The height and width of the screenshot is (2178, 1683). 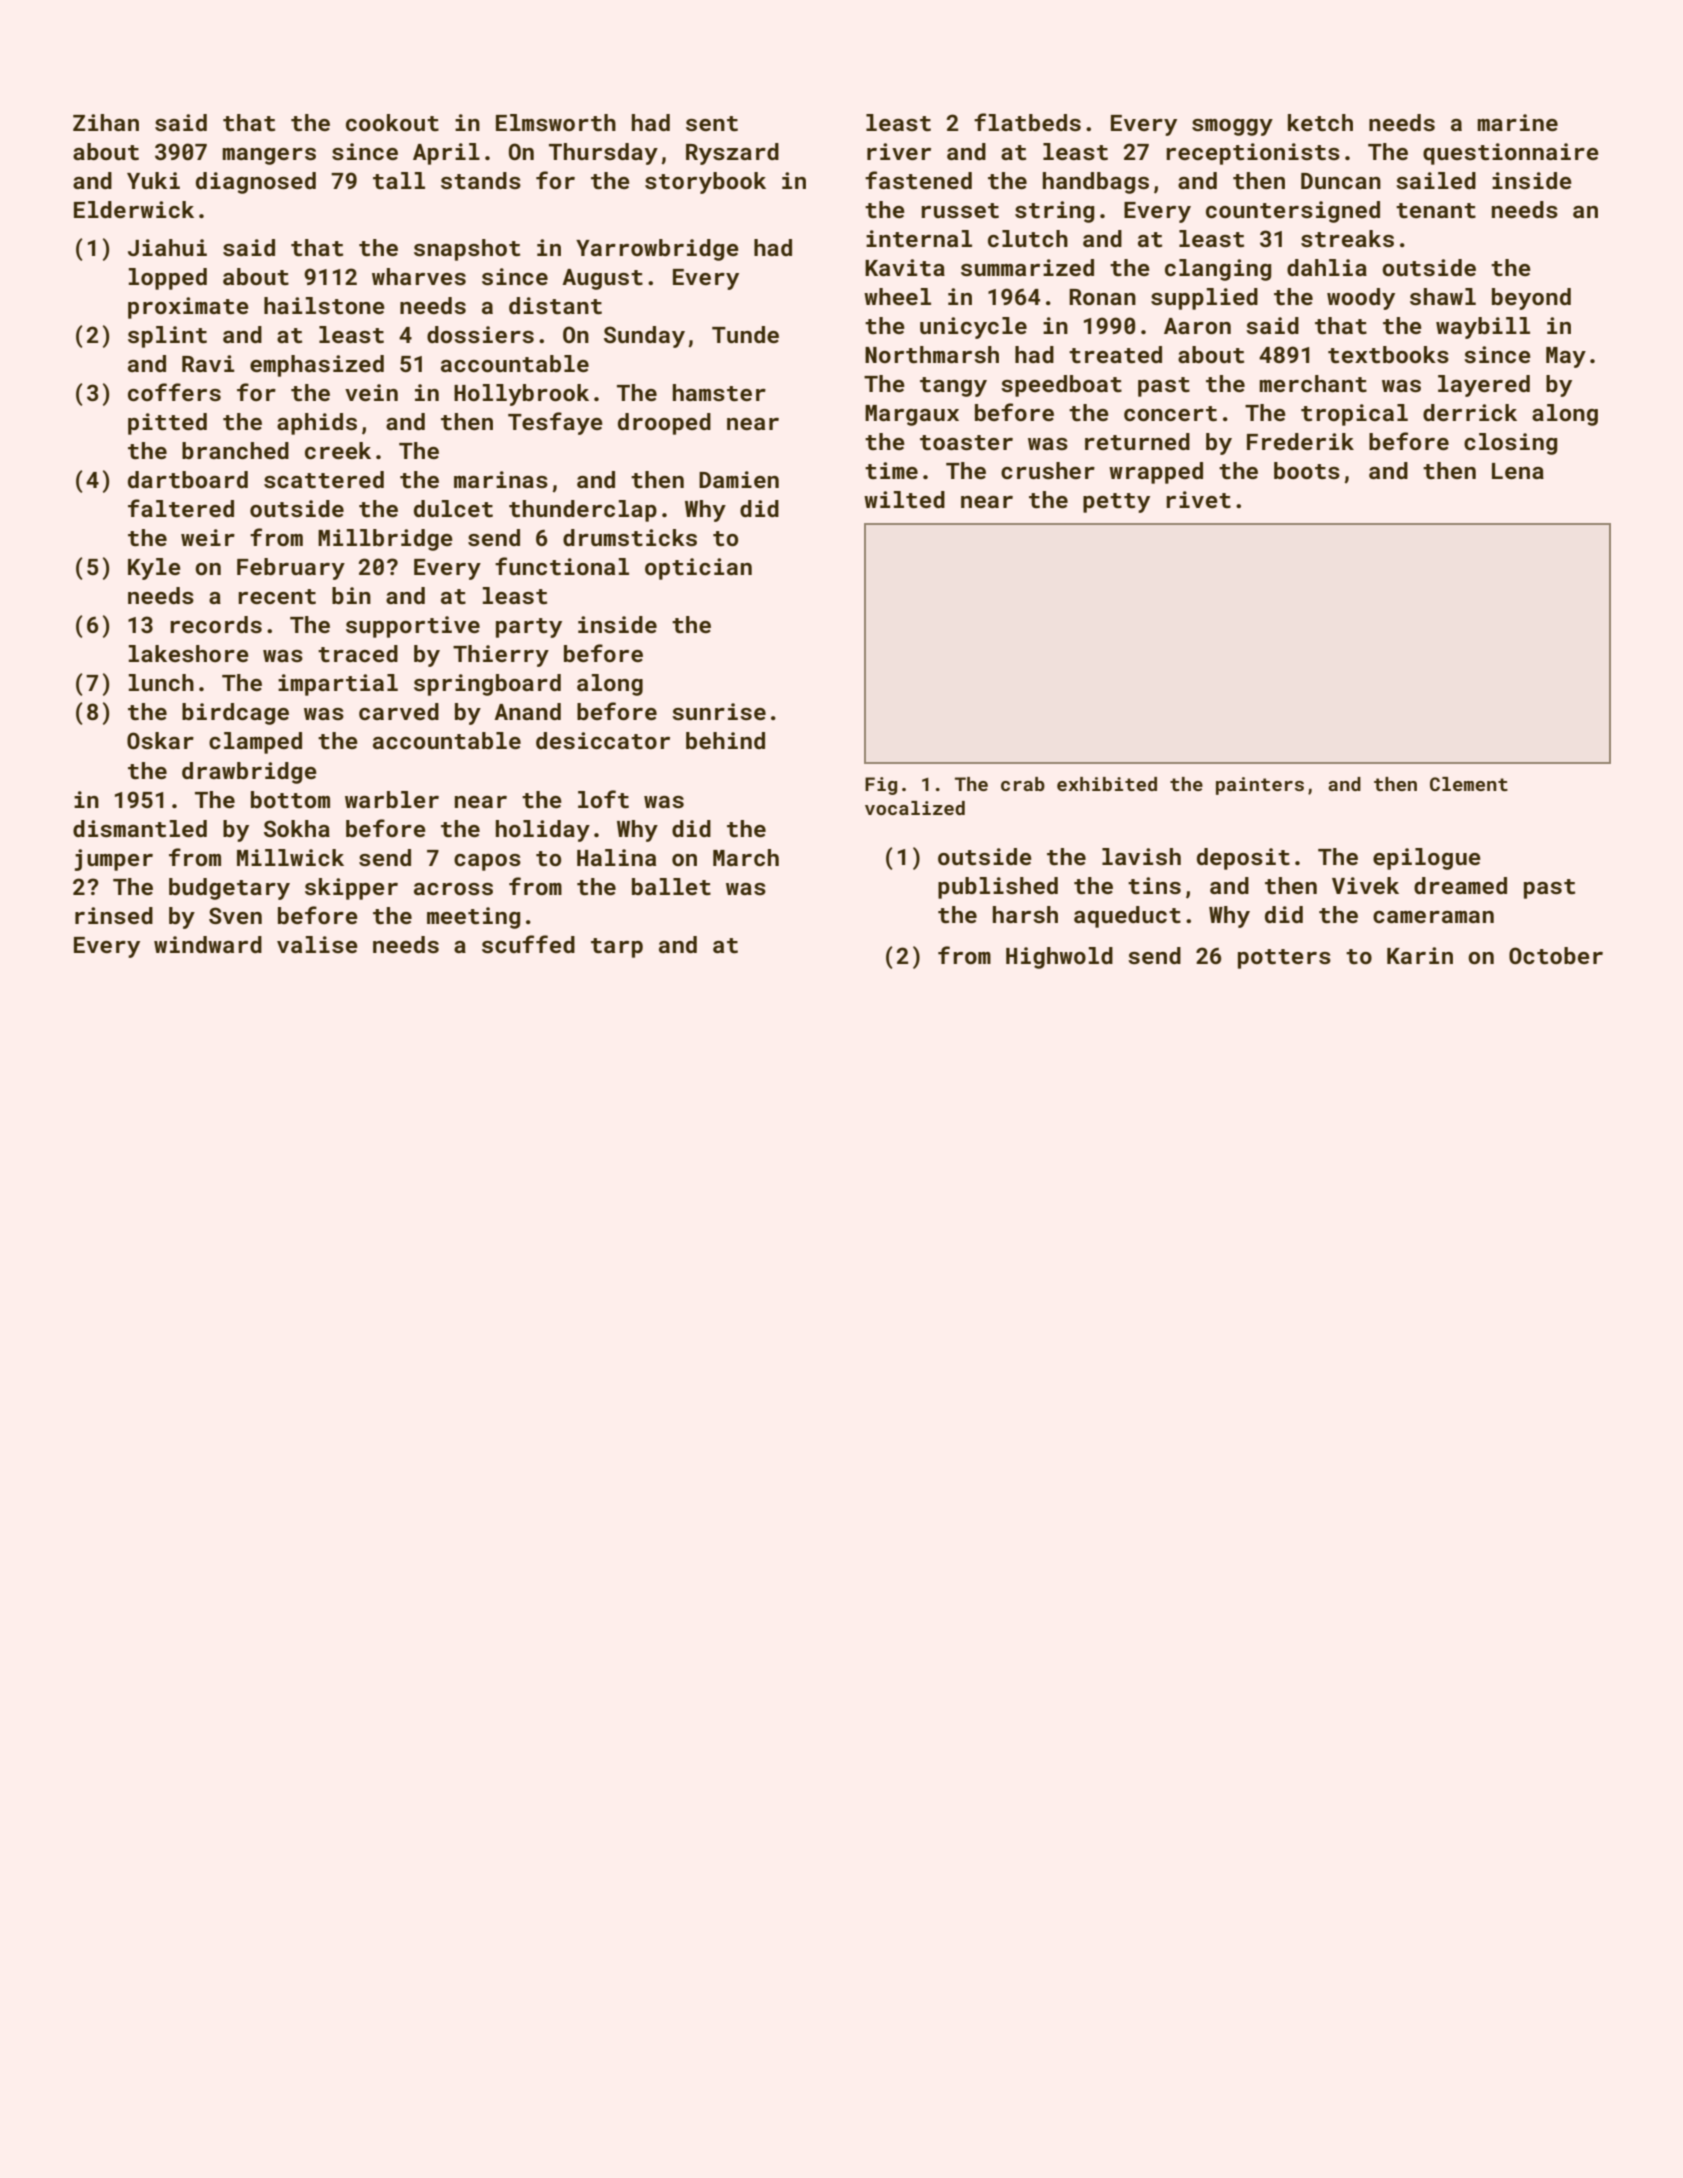 What do you see at coordinates (1197, 326) in the screenshot?
I see `Aaron` at bounding box center [1197, 326].
